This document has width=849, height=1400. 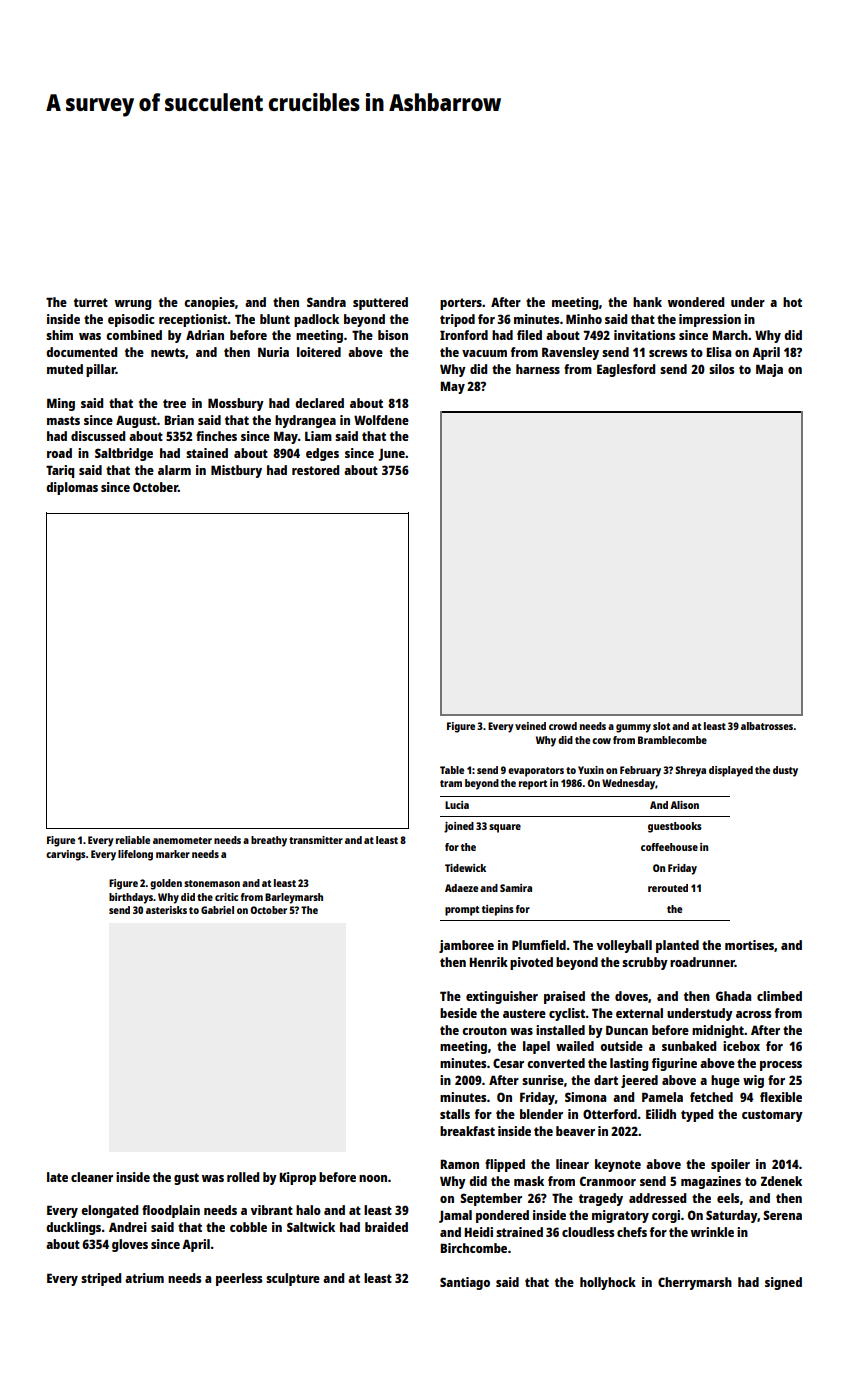 What do you see at coordinates (721, 369) in the document?
I see `silos` at bounding box center [721, 369].
